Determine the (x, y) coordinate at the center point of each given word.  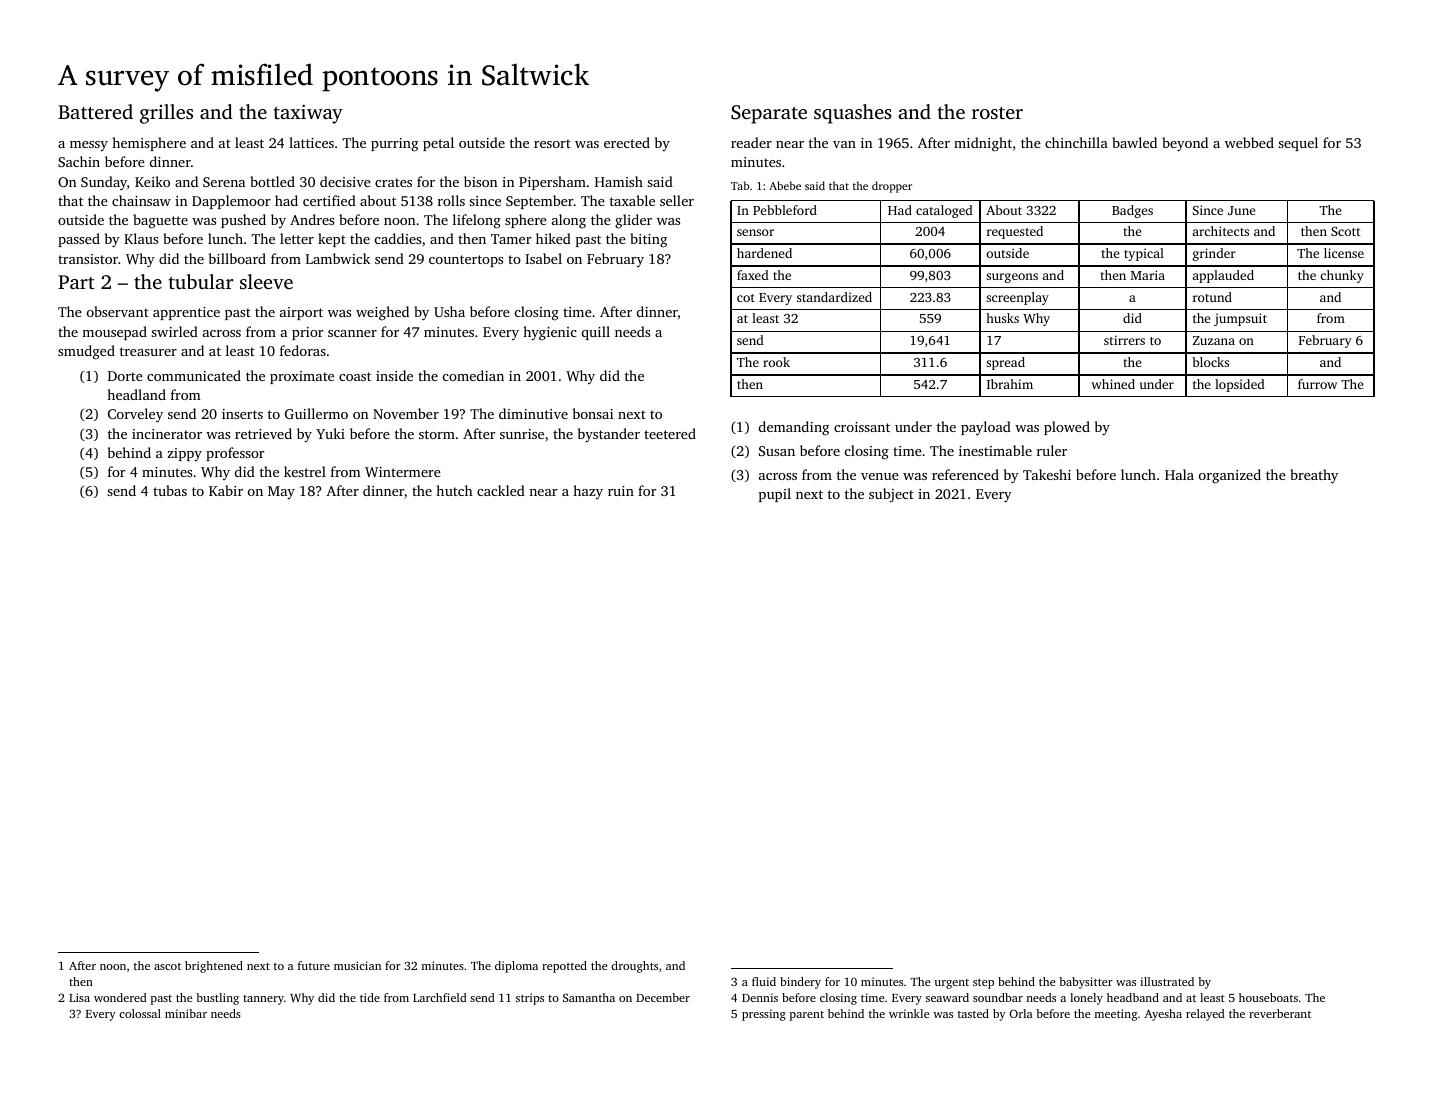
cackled (501, 490)
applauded (1223, 276)
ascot (167, 966)
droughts (634, 967)
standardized (834, 297)
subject (891, 495)
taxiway (308, 114)
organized (1230, 476)
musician (357, 965)
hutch (454, 490)
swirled (174, 331)
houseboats (1268, 997)
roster (997, 113)
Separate (769, 114)
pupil (775, 495)
